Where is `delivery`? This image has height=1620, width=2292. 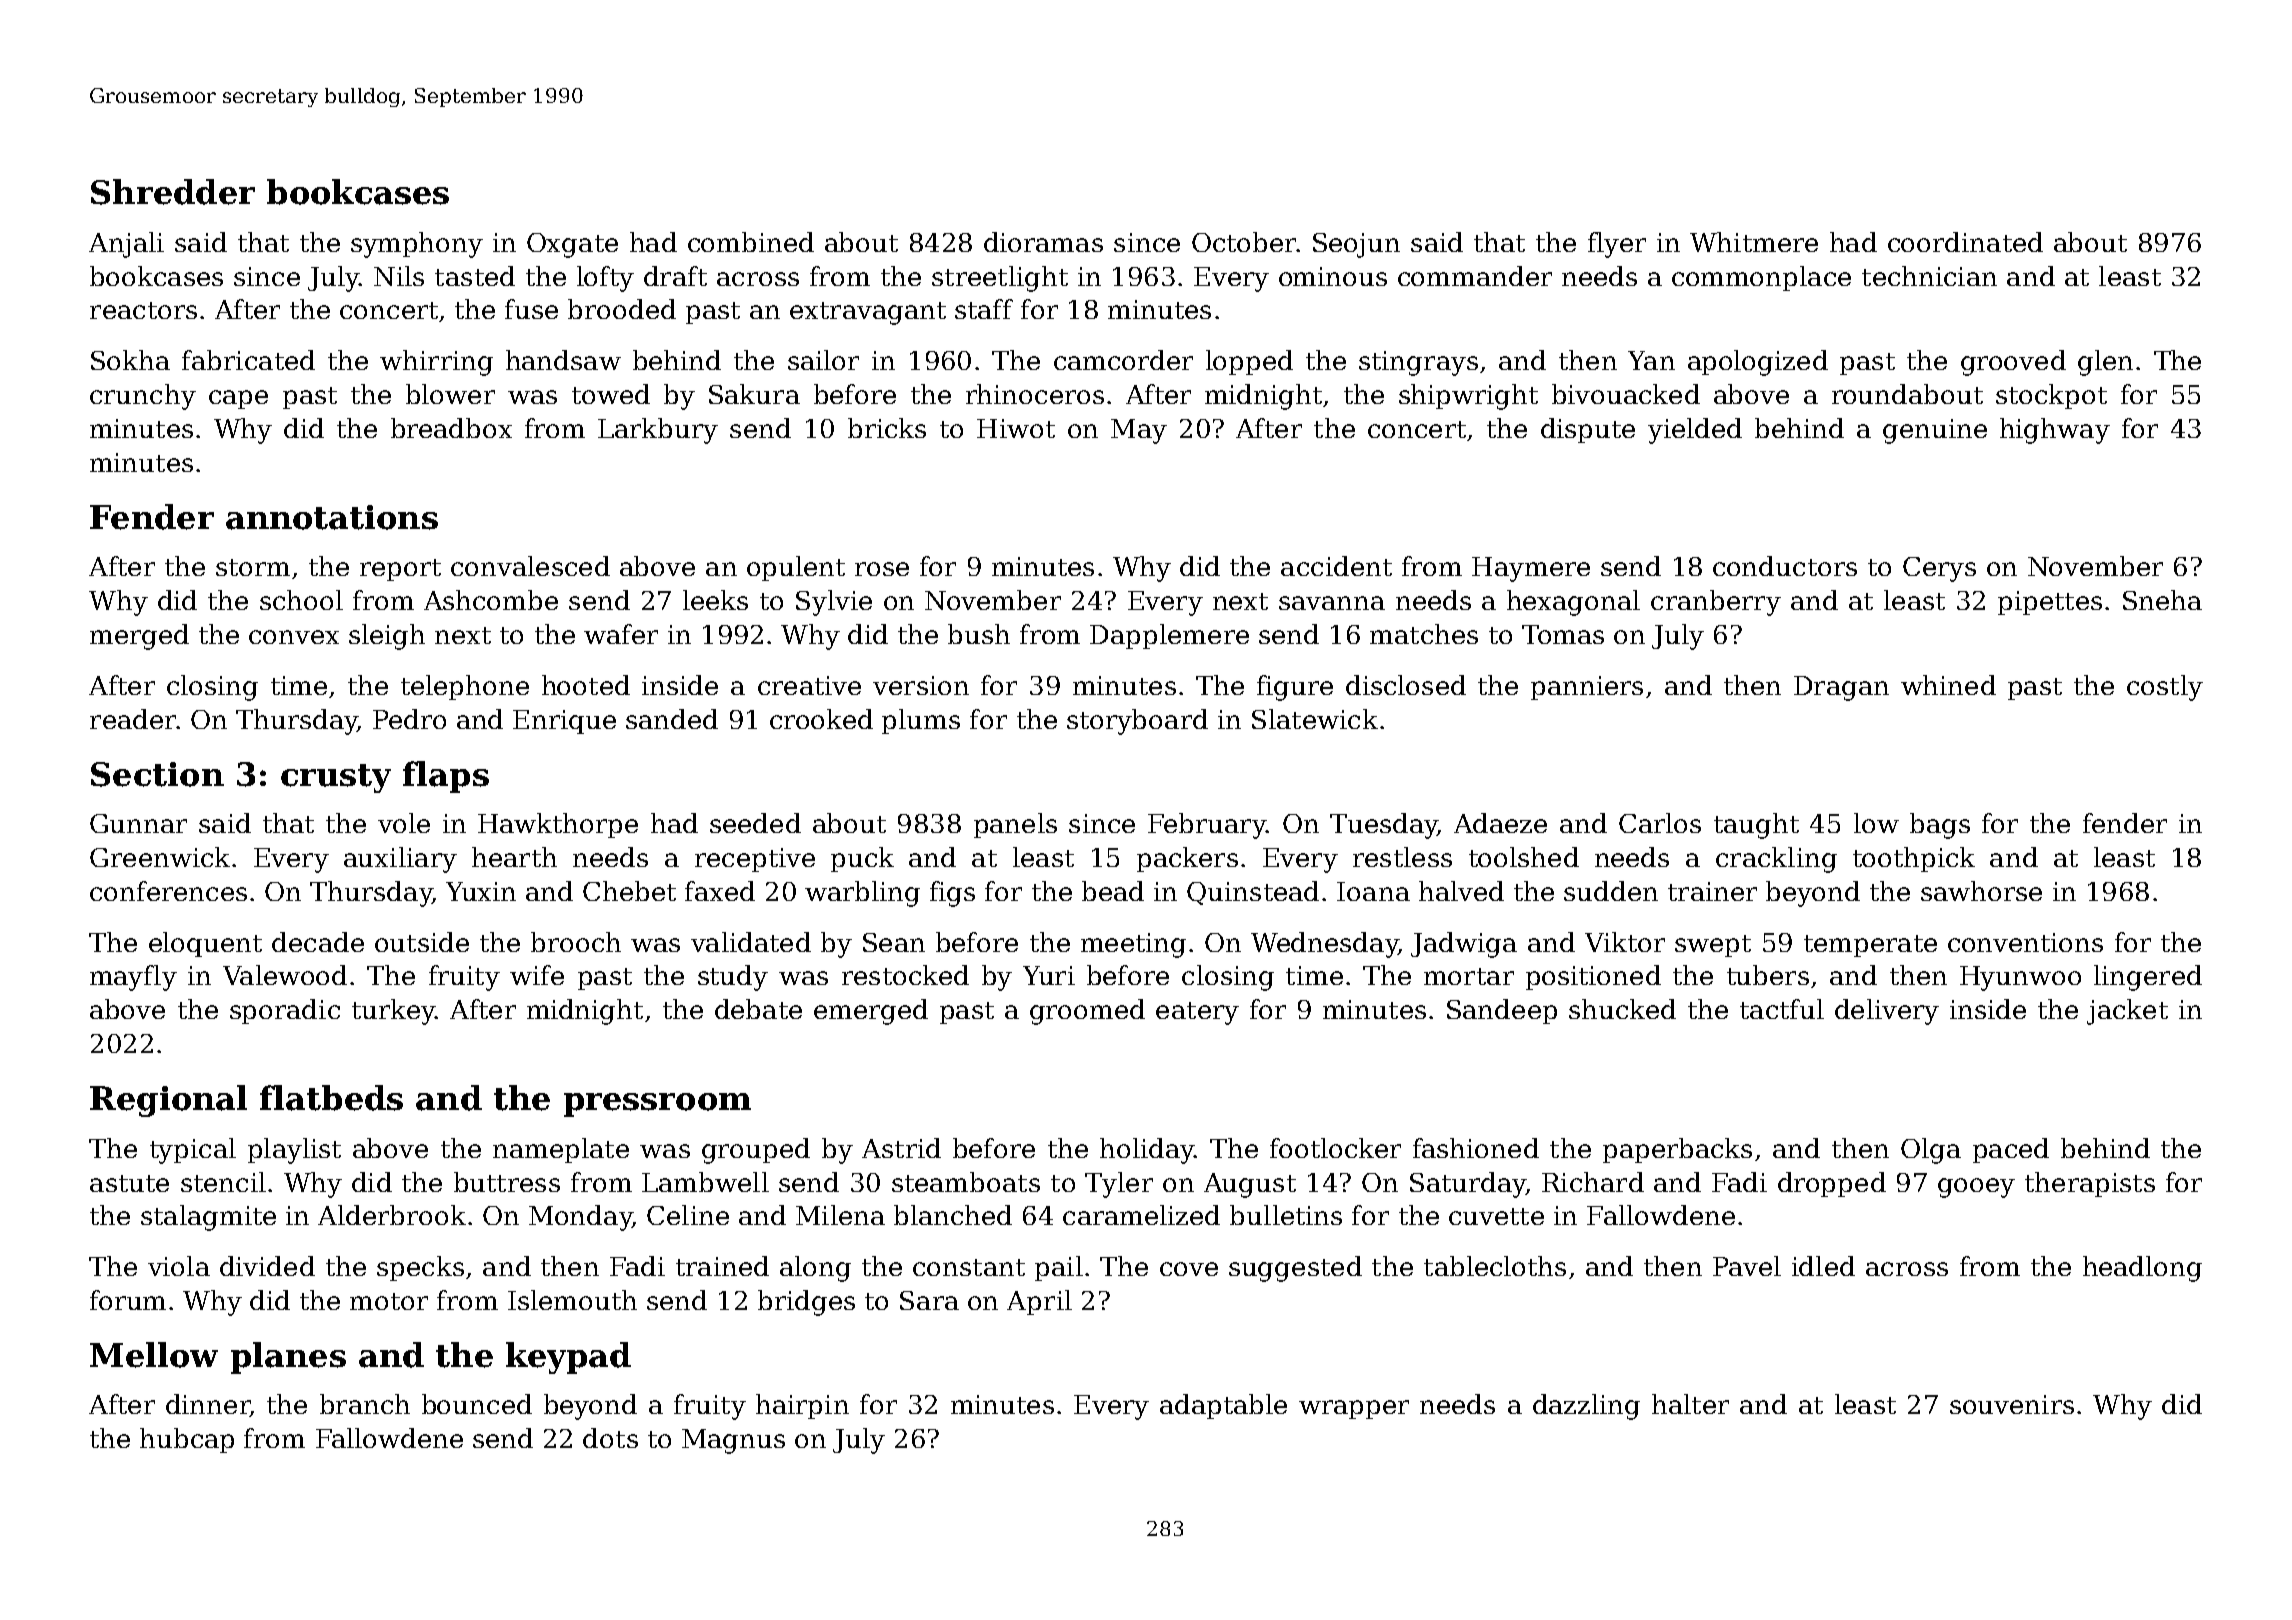 delivery is located at coordinates (1887, 1012).
